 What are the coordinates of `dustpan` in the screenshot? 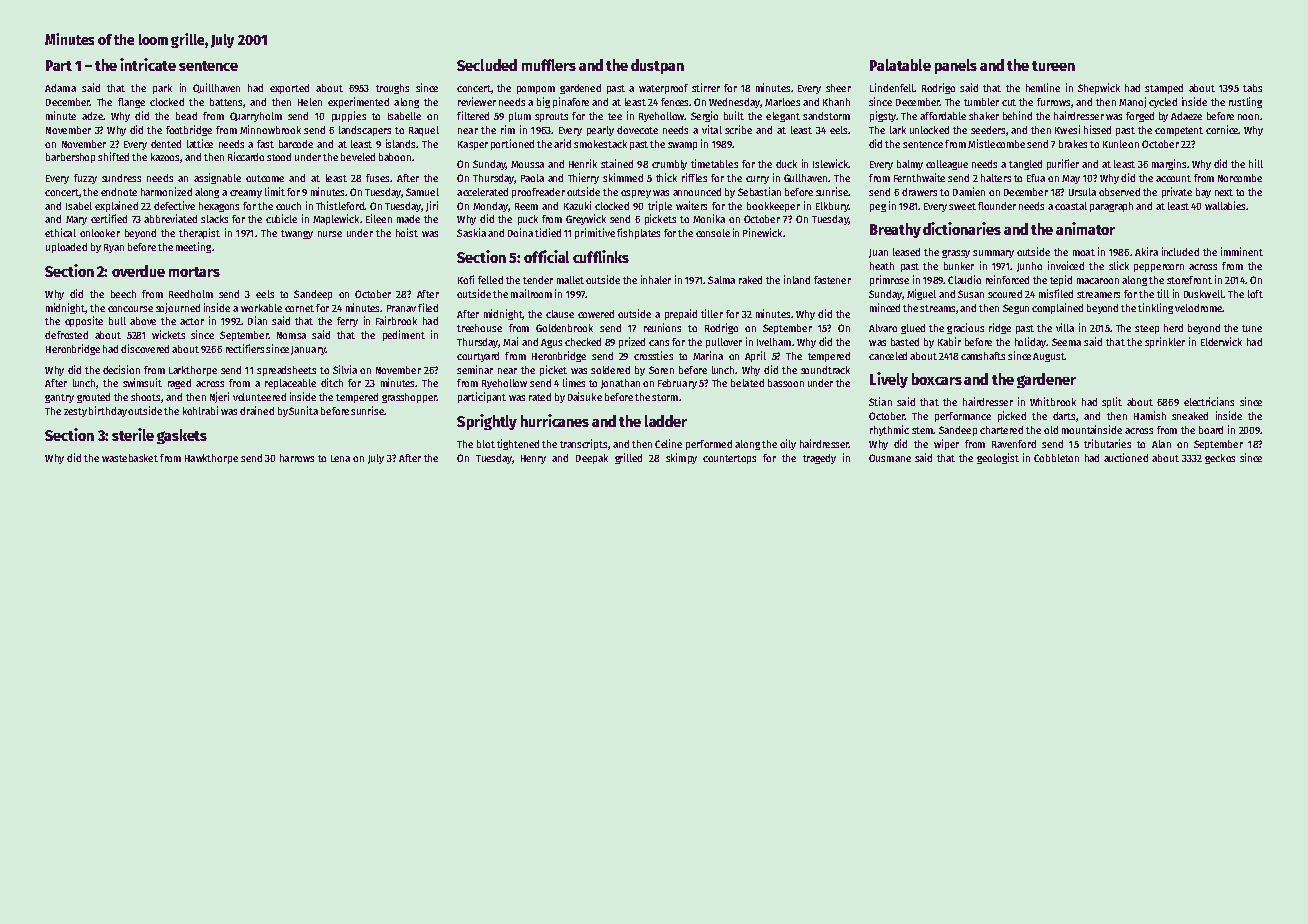 It's located at (657, 66).
